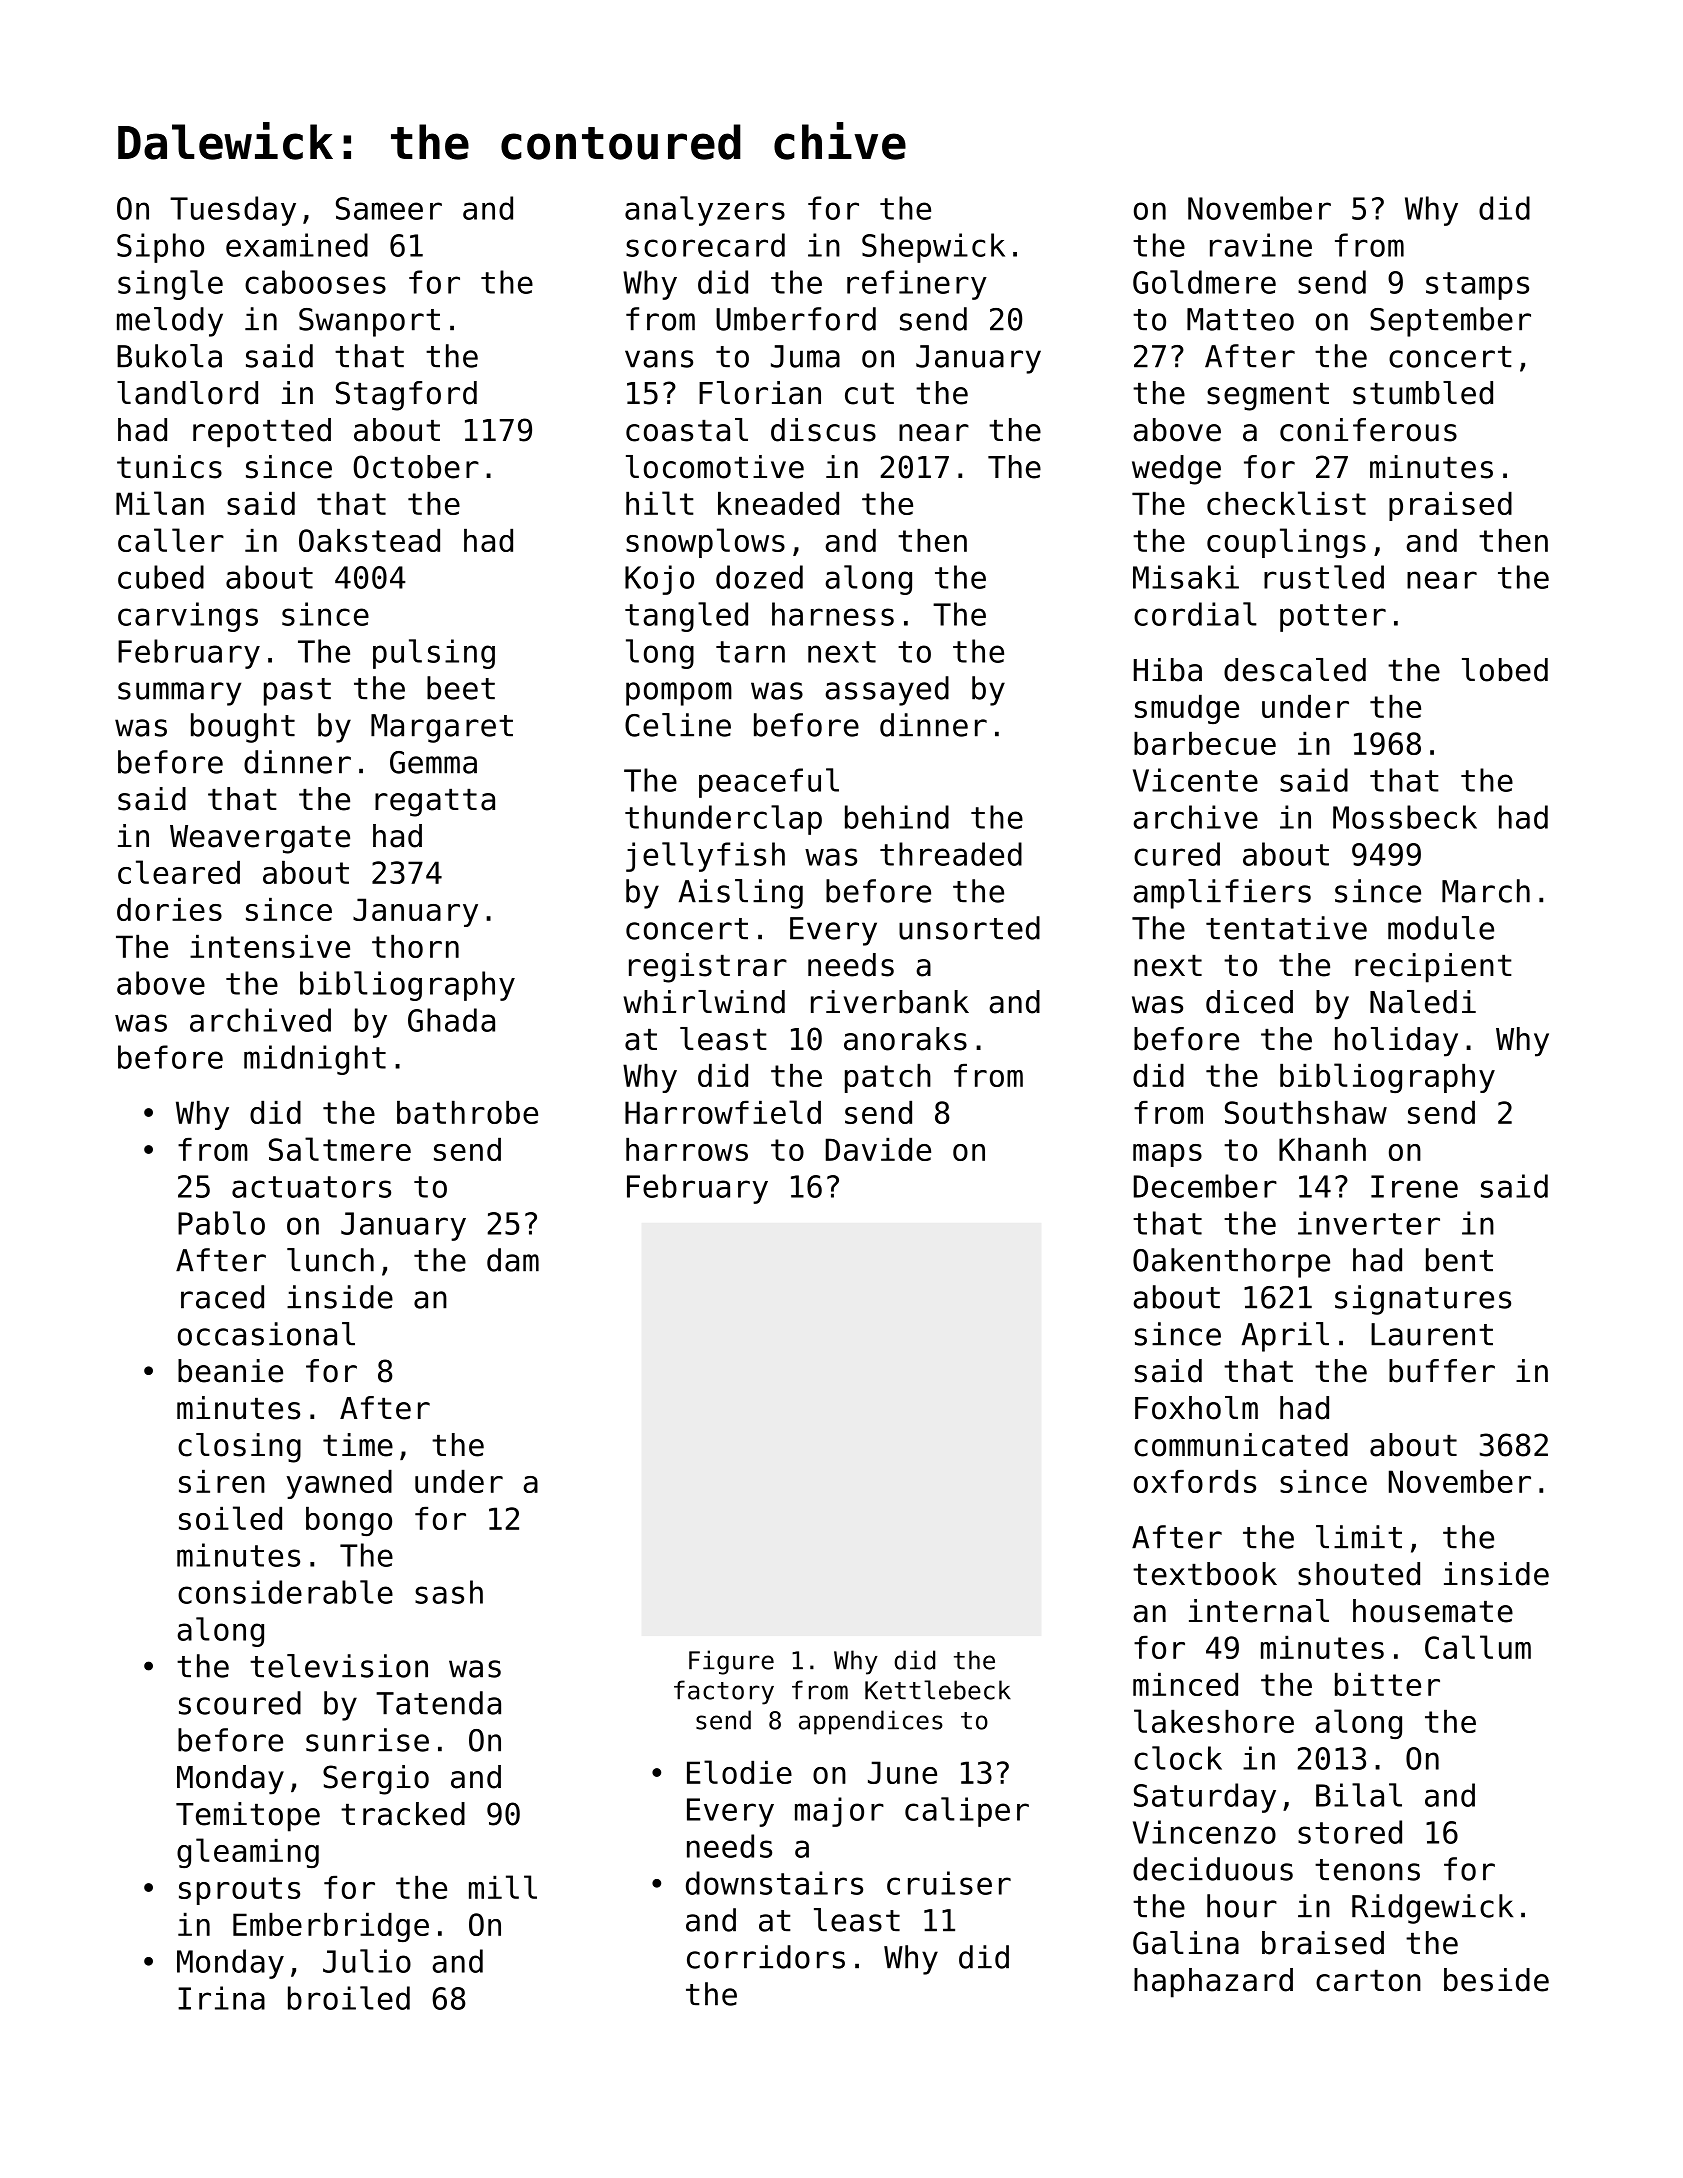 The width and height of the screenshot is (1683, 2178). Describe the element at coordinates (796, 319) in the screenshot. I see `Umberford` at that location.
